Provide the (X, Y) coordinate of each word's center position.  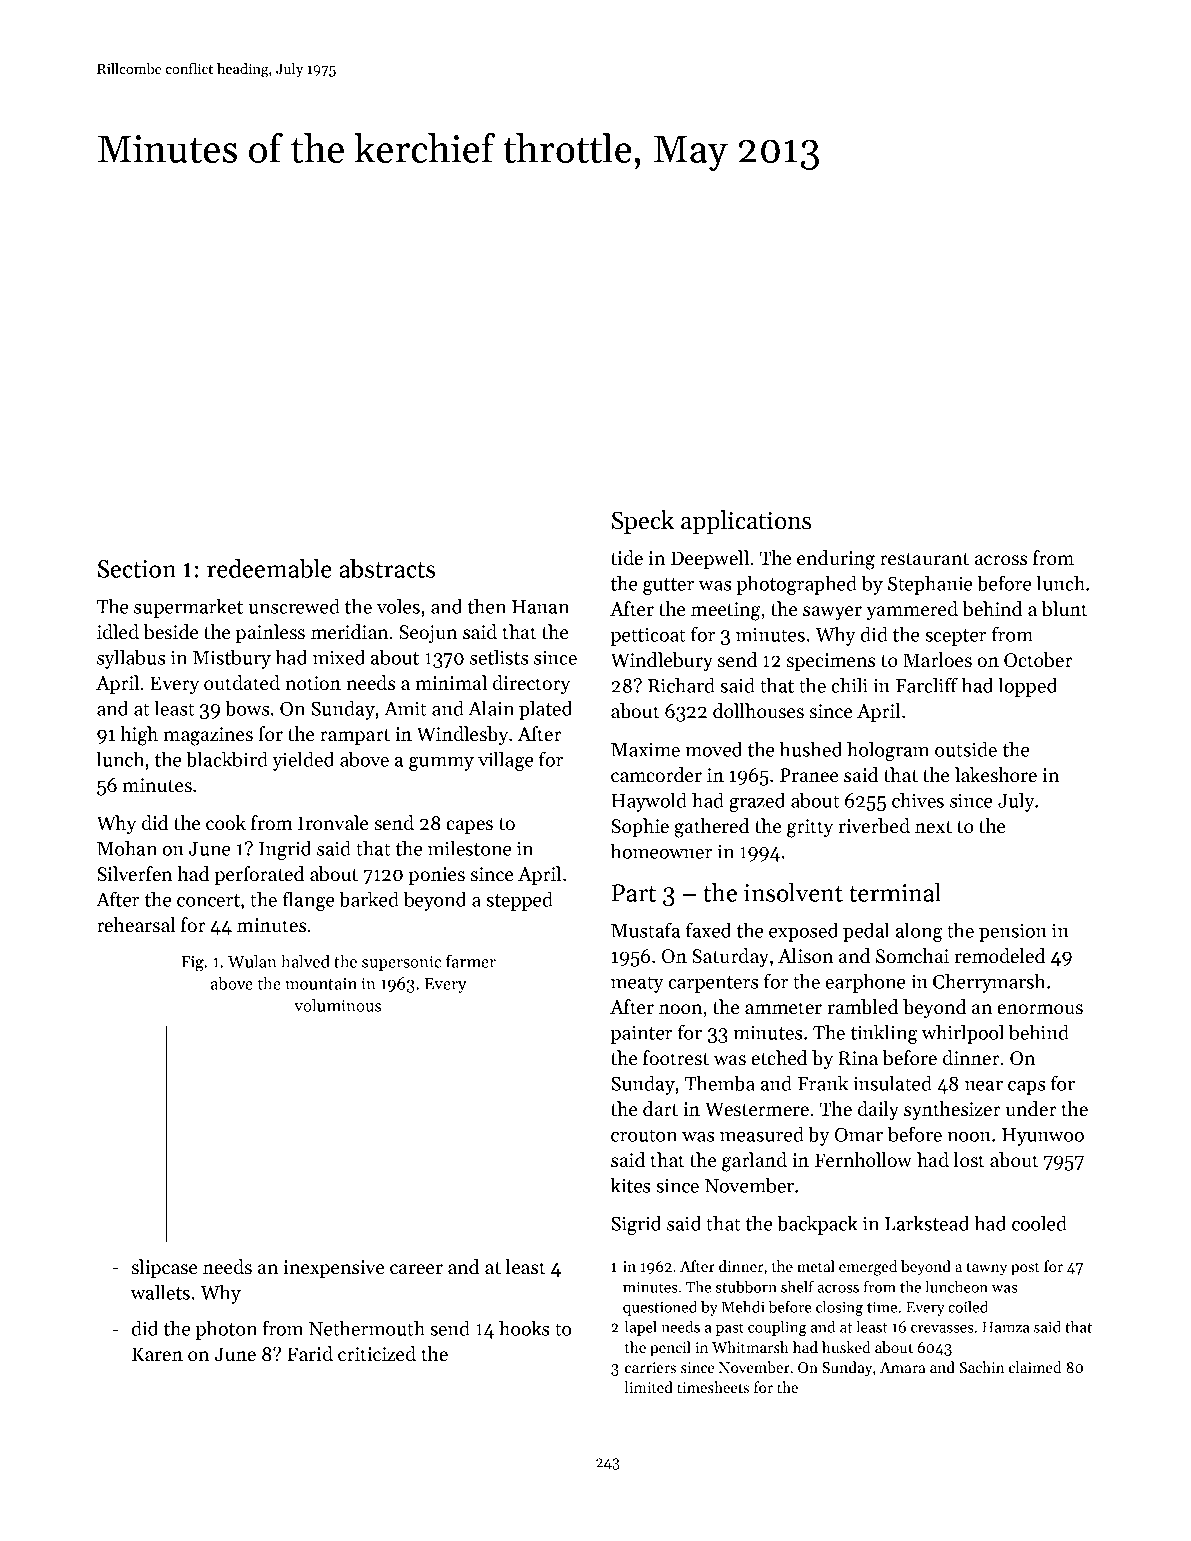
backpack (817, 1225)
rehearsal (136, 924)
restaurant (924, 559)
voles (398, 606)
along (919, 932)
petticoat (648, 637)
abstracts (387, 568)
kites (630, 1185)
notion (313, 683)
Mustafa (645, 930)
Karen (157, 1354)
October (1038, 660)
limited (648, 1387)
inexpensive (334, 1269)
